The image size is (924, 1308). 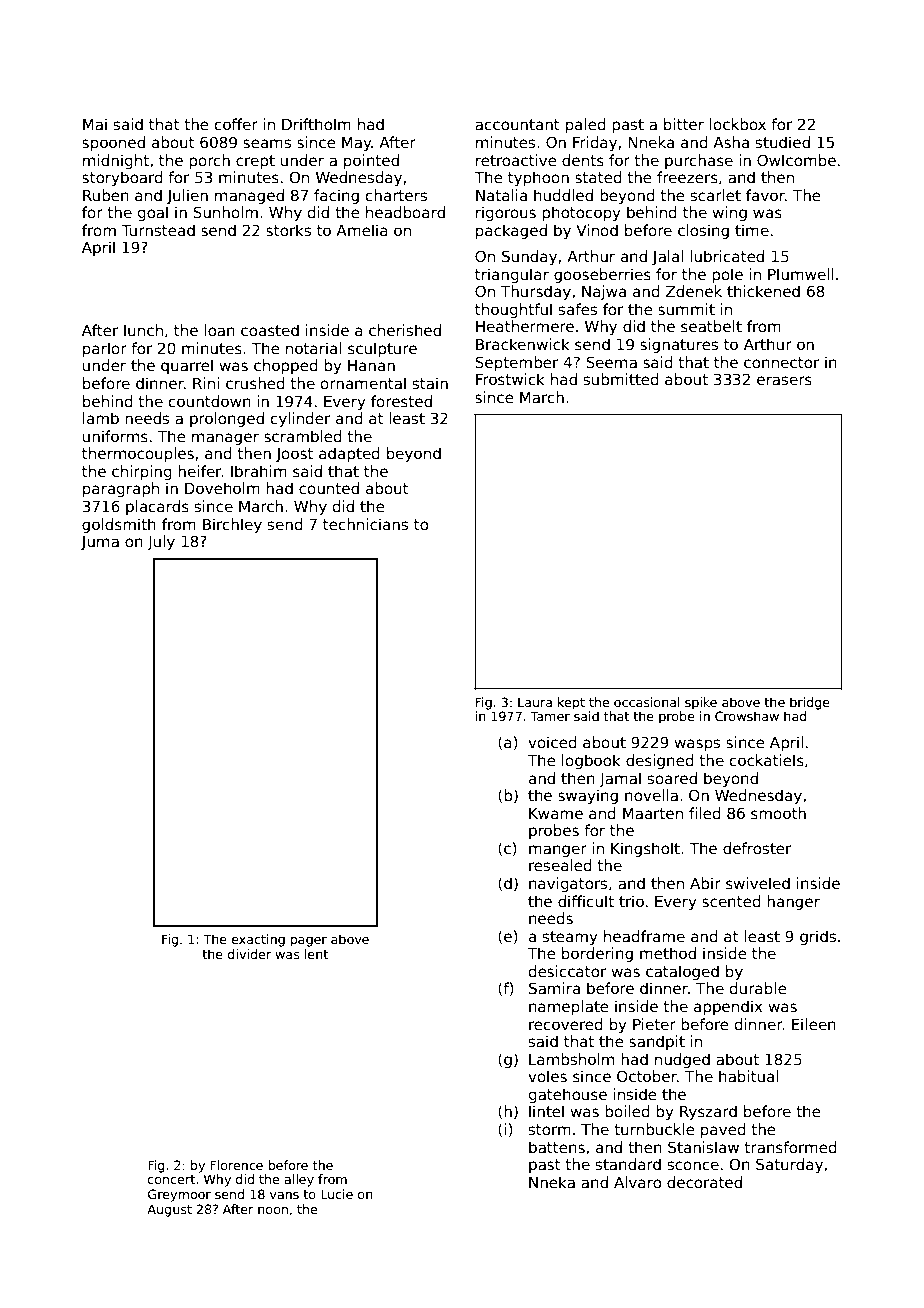 What do you see at coordinates (227, 419) in the screenshot?
I see `prolonged` at bounding box center [227, 419].
